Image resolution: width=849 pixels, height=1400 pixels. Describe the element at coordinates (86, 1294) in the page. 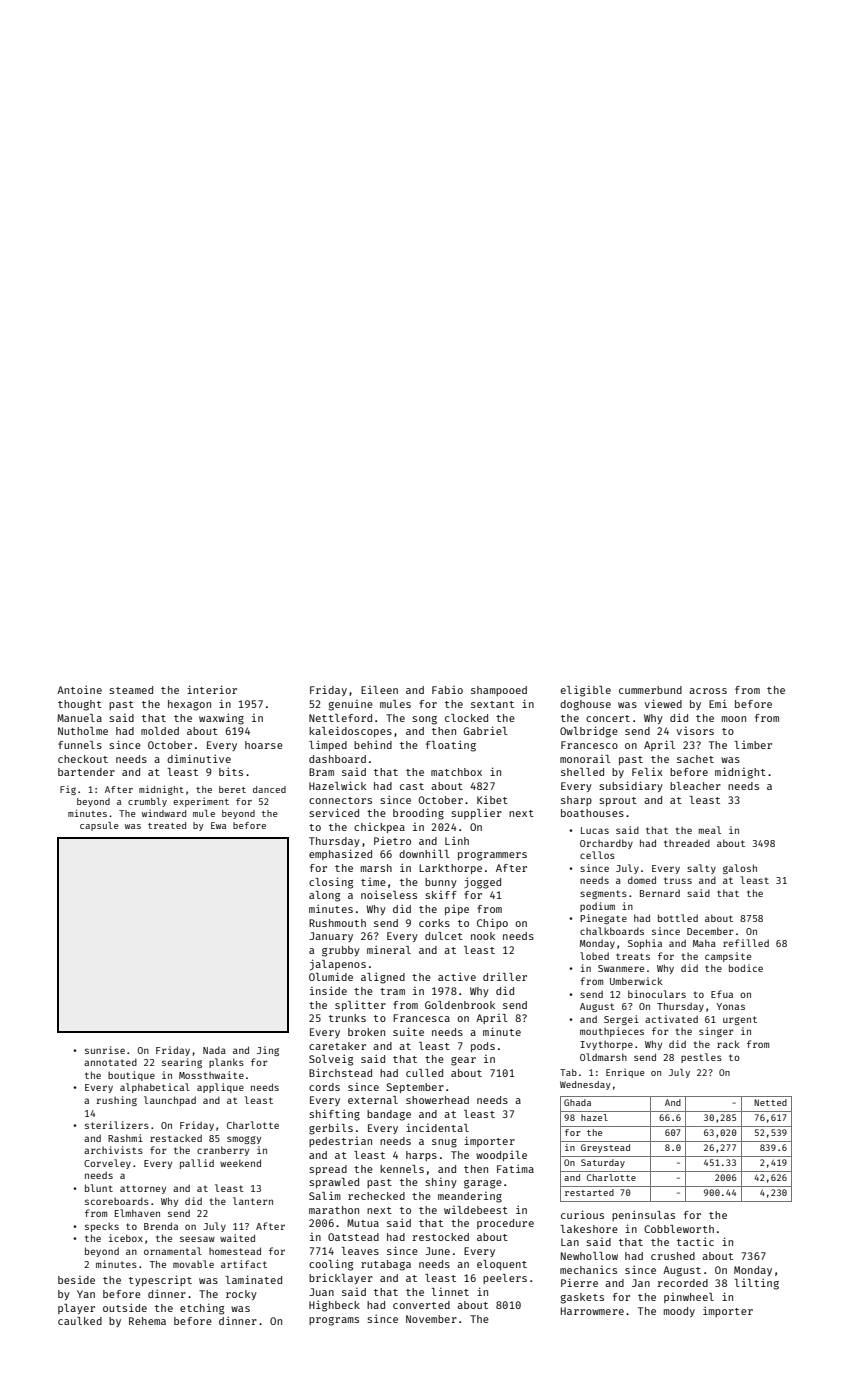

I see `Yan` at that location.
